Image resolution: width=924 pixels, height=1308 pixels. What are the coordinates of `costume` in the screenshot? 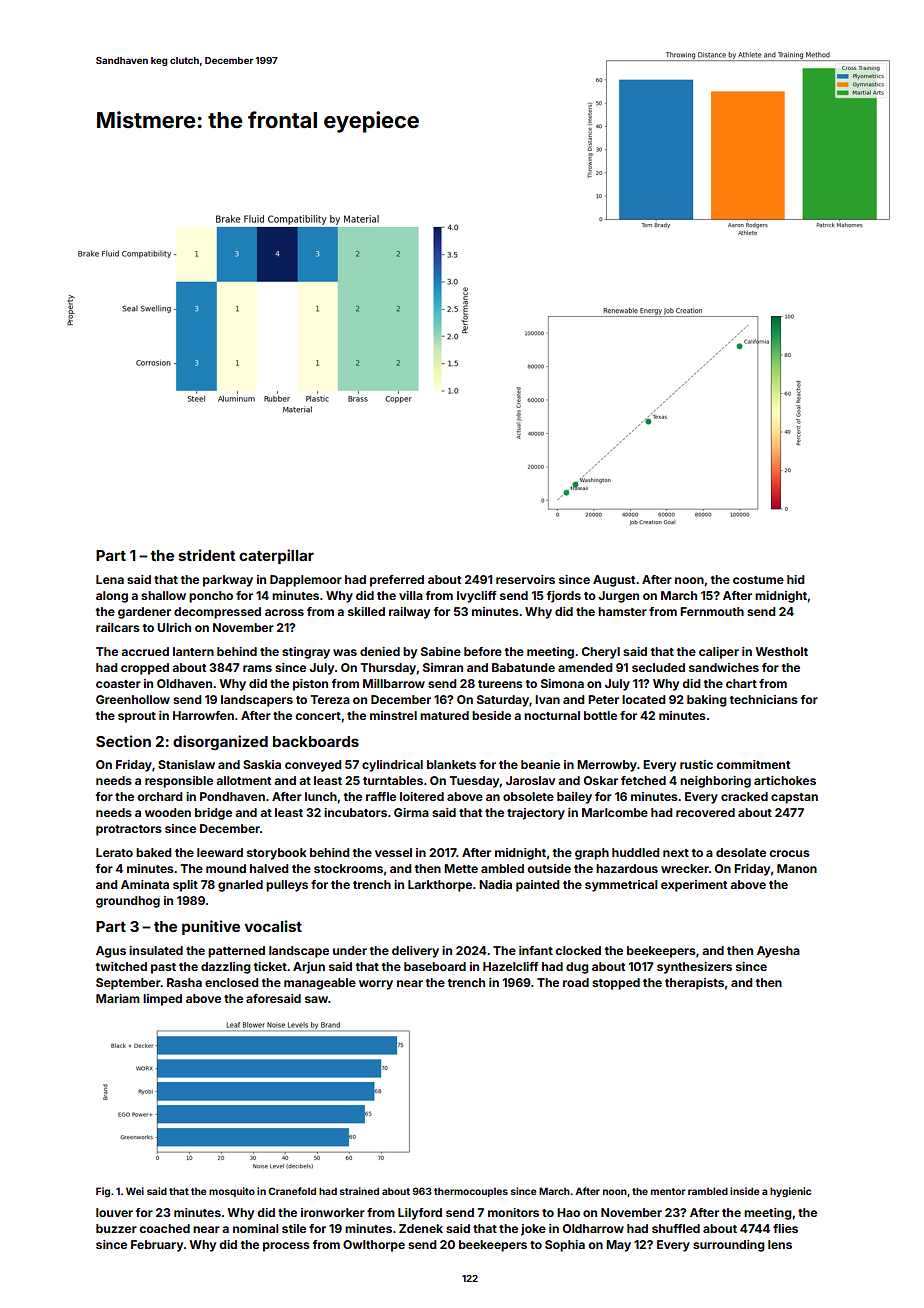 It's located at (758, 580).
